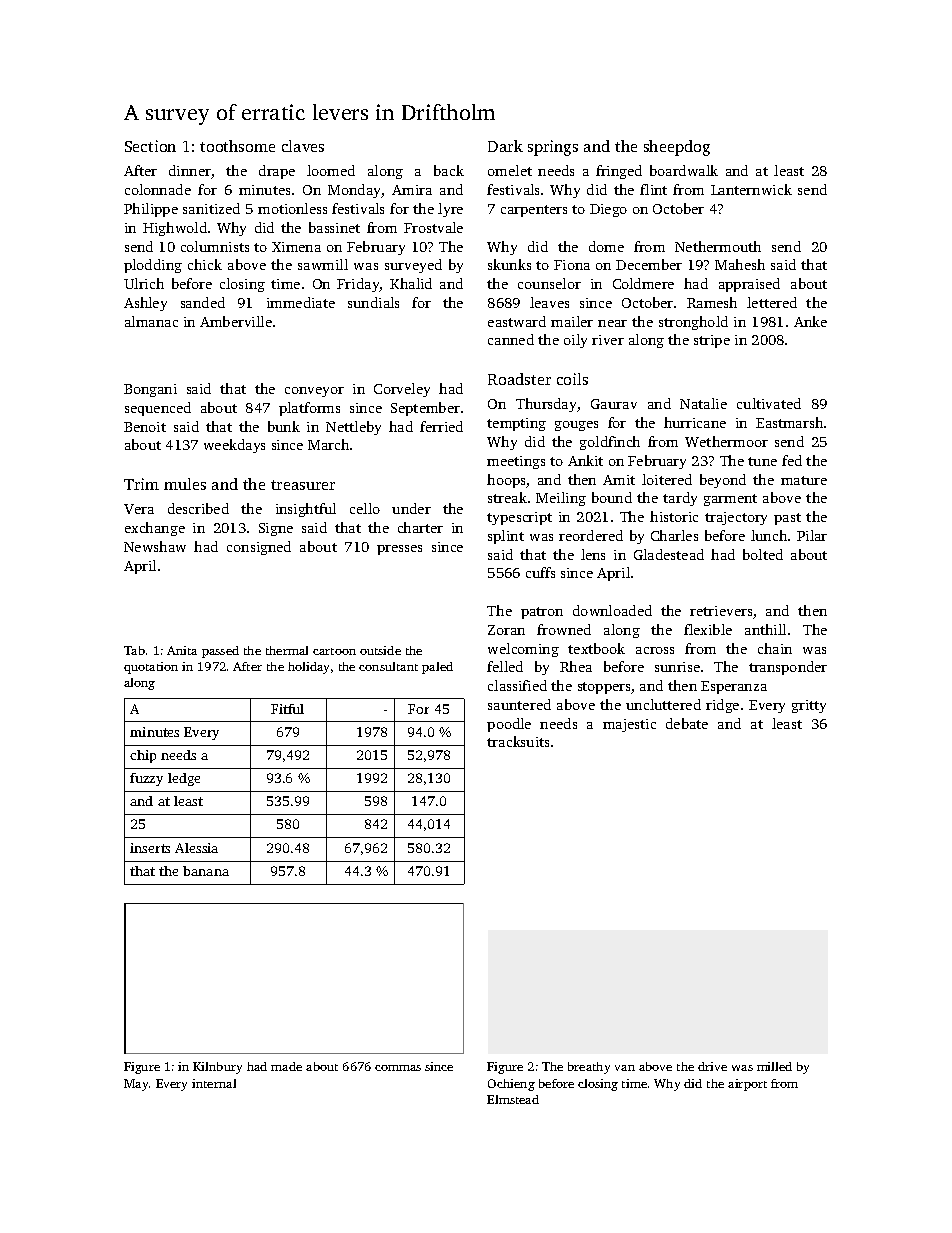 The image size is (952, 1233). What do you see at coordinates (789, 422) in the image?
I see `Eastmarsh` at bounding box center [789, 422].
